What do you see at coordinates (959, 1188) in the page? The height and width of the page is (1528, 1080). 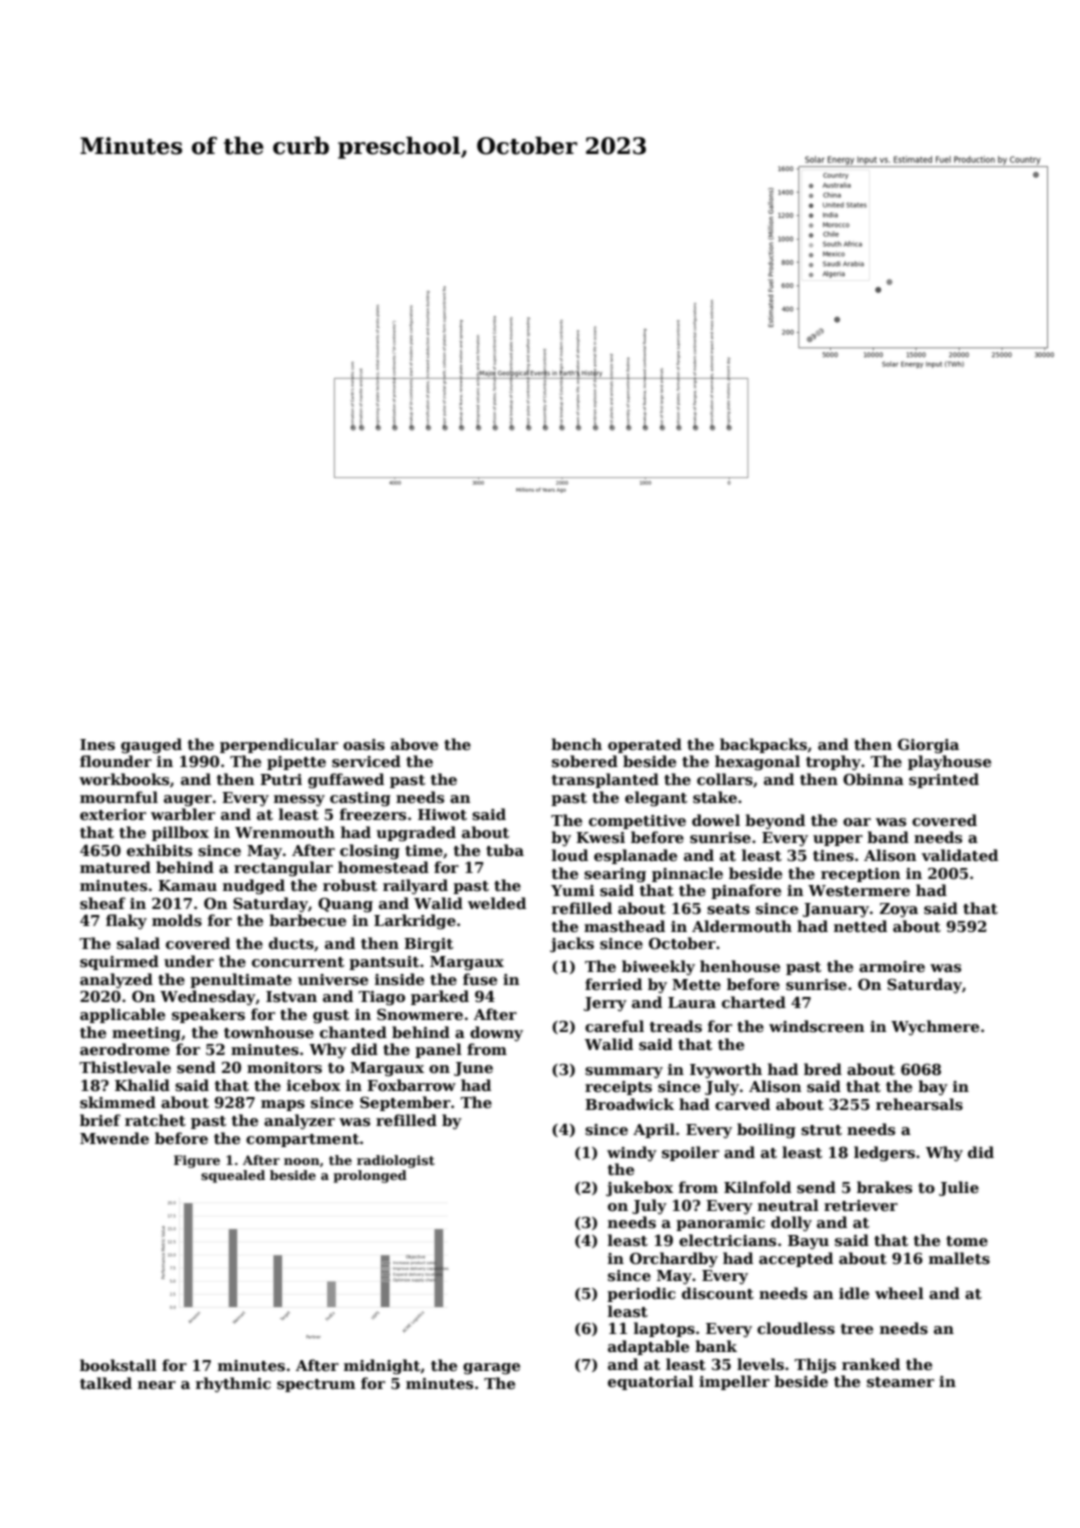 I see `Julie` at bounding box center [959, 1188].
